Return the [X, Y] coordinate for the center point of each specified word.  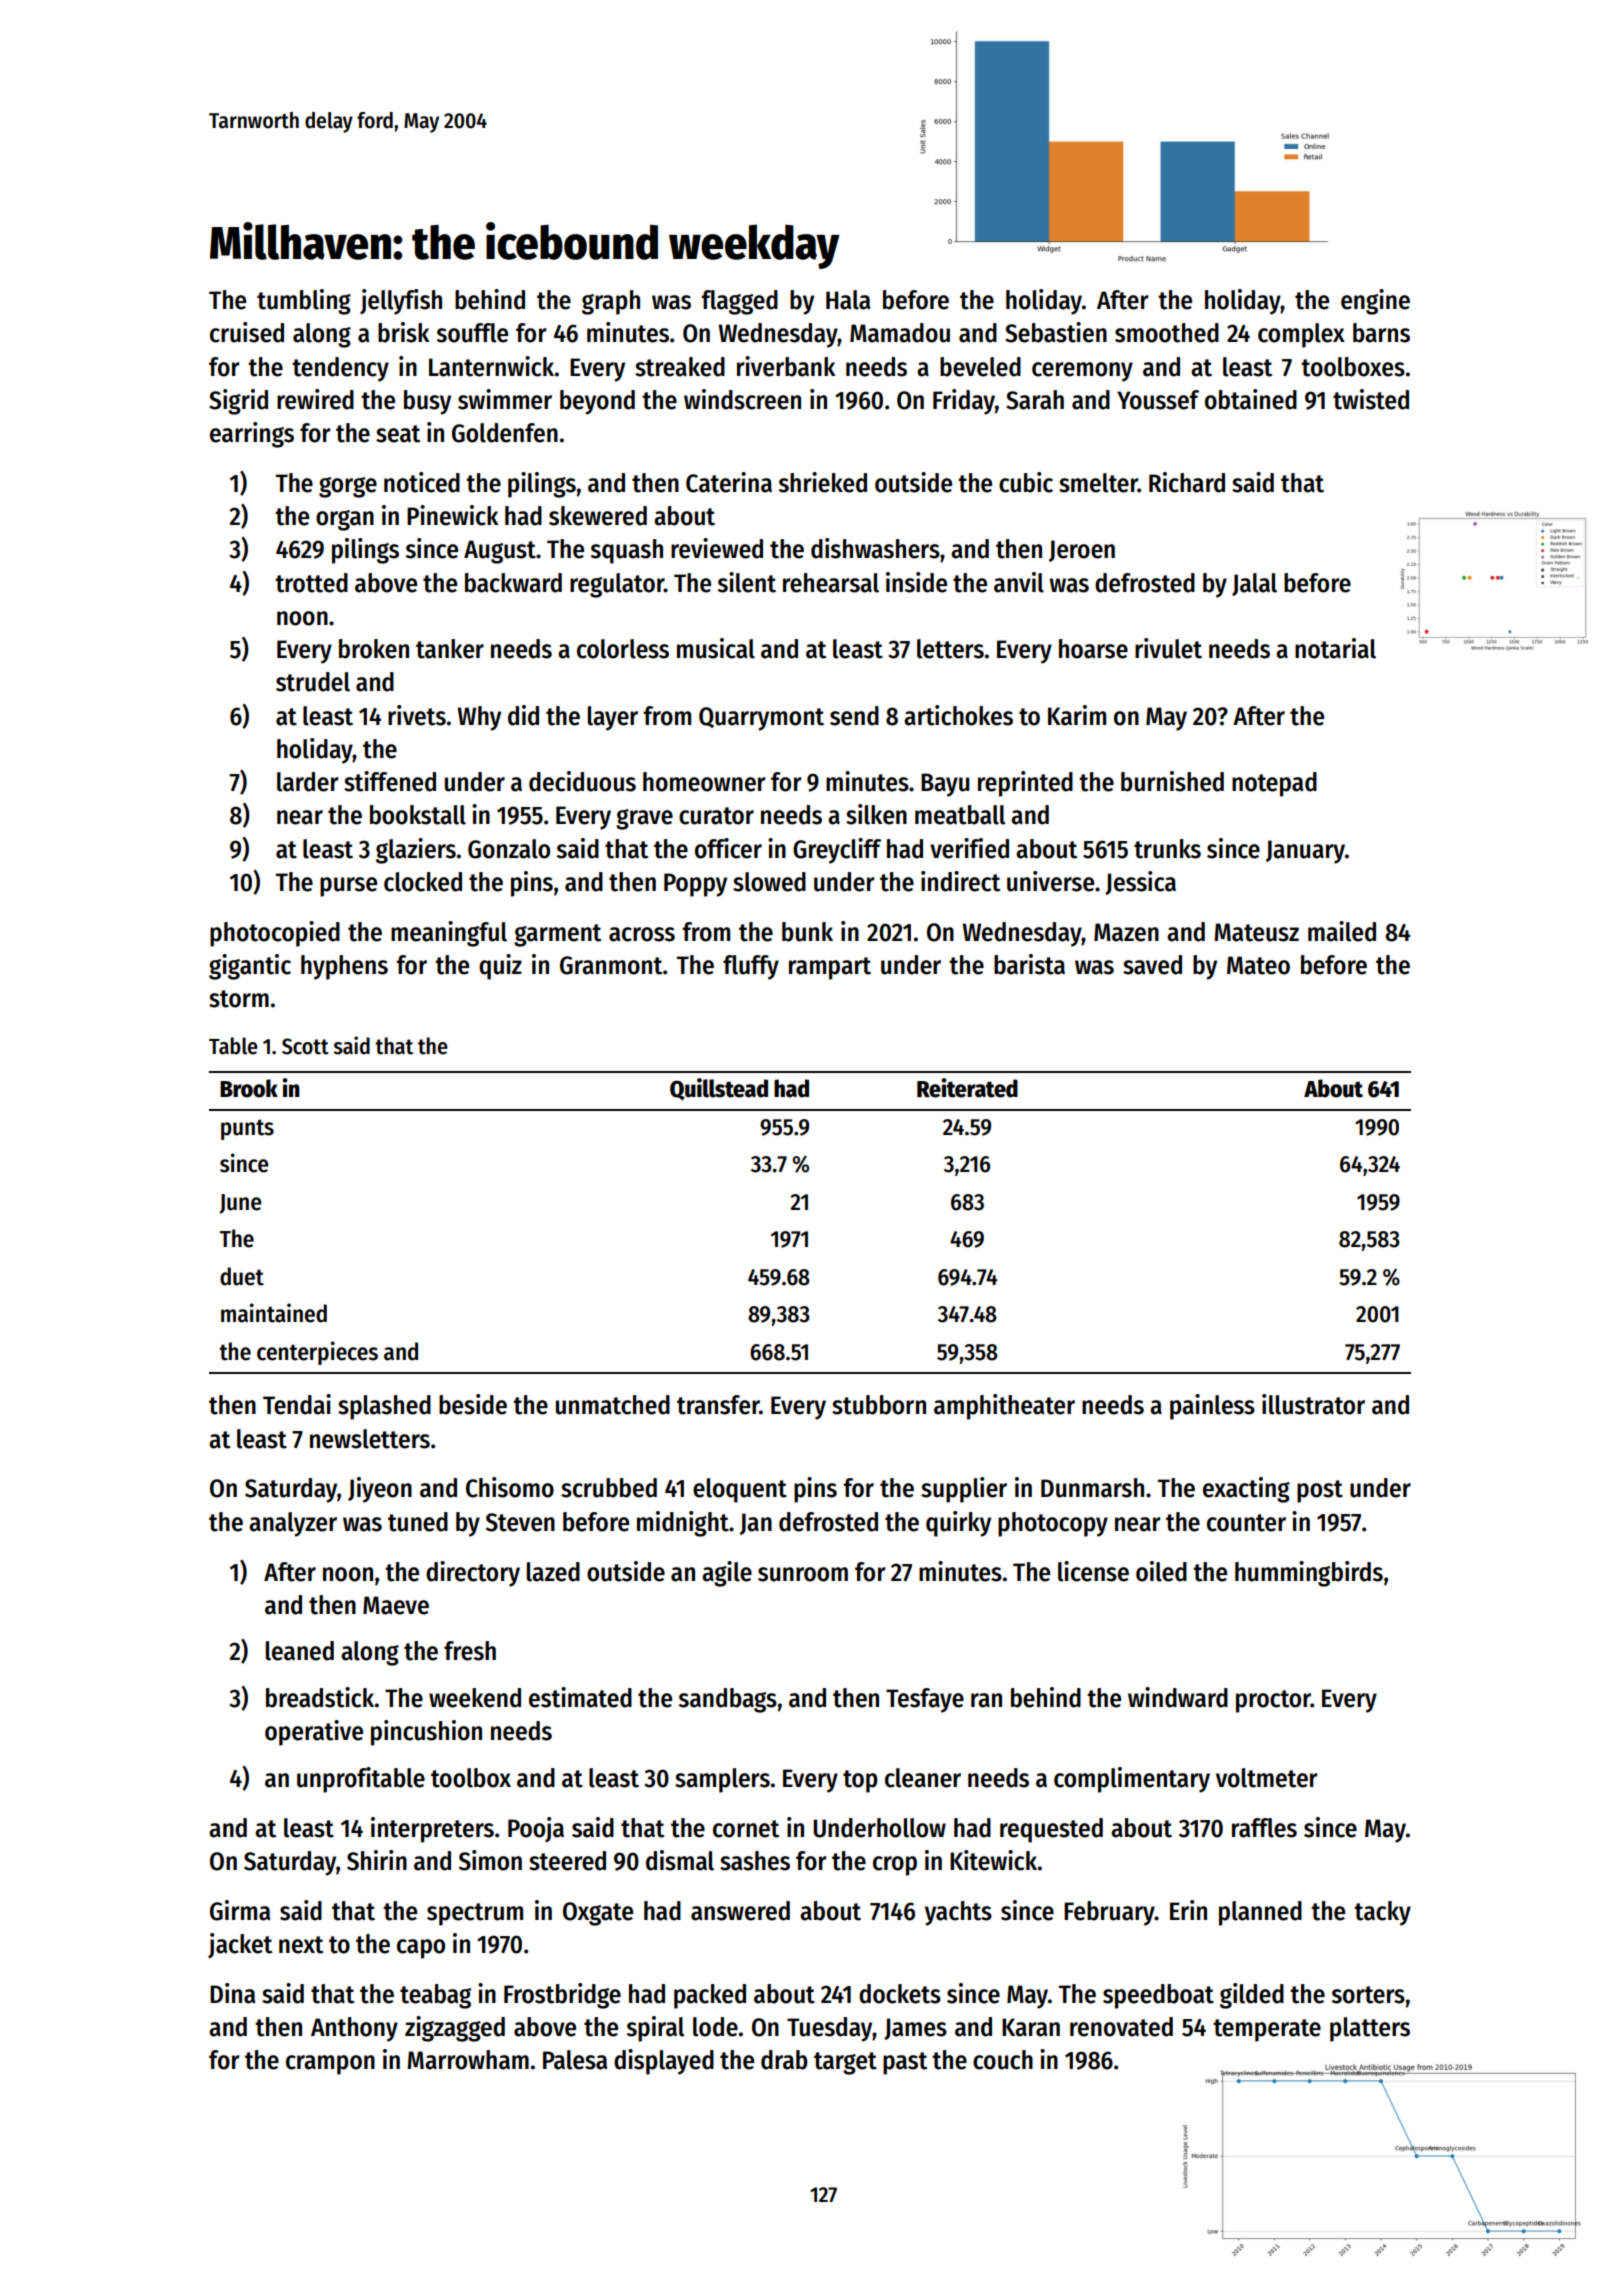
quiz [500, 967]
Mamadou [900, 333]
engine [1375, 302]
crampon [330, 2065]
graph [611, 302]
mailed [1342, 931]
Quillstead [719, 1089]
